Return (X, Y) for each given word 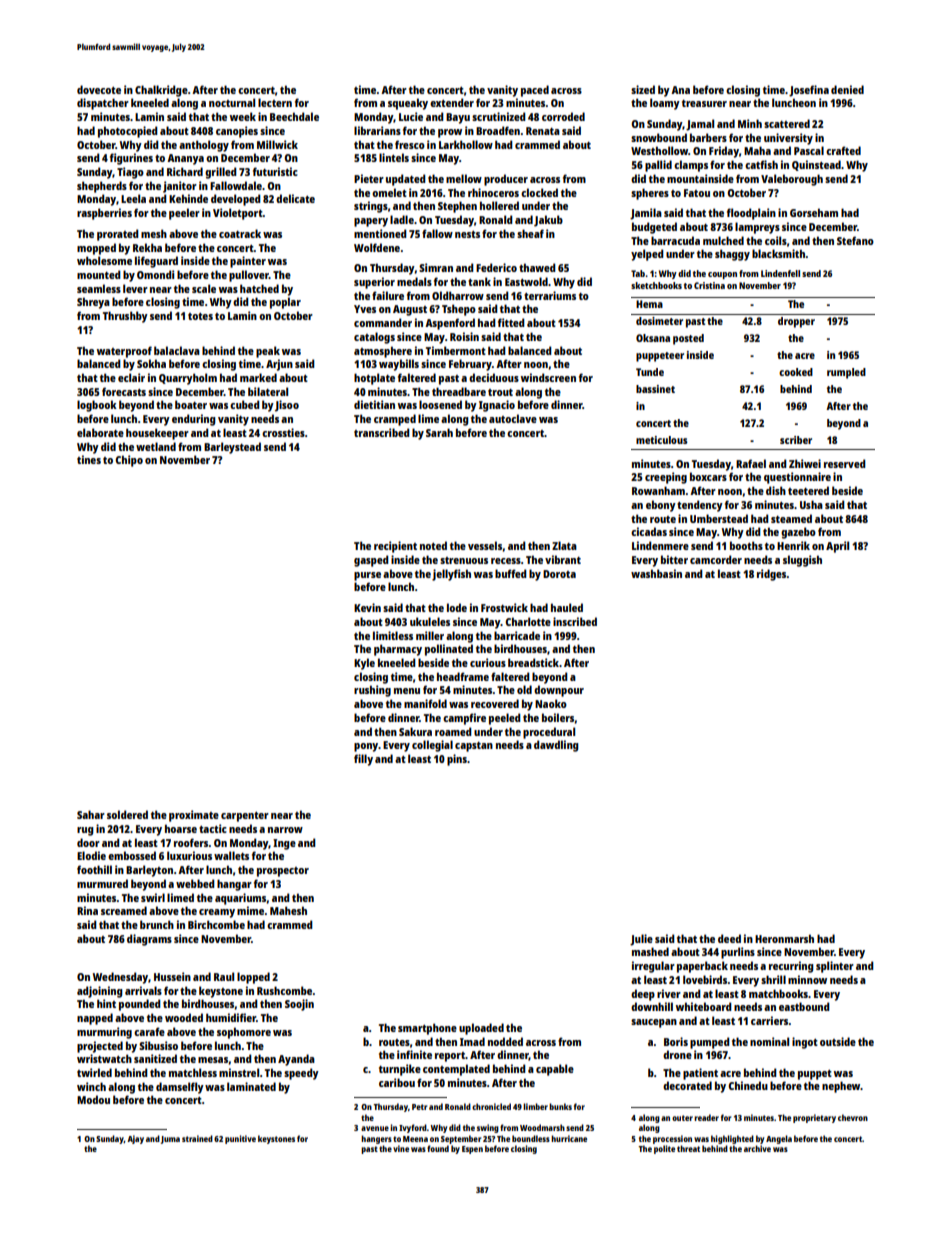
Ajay (135, 1139)
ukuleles (430, 621)
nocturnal (232, 102)
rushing (372, 691)
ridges (772, 575)
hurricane (569, 1138)
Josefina (809, 91)
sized (643, 89)
